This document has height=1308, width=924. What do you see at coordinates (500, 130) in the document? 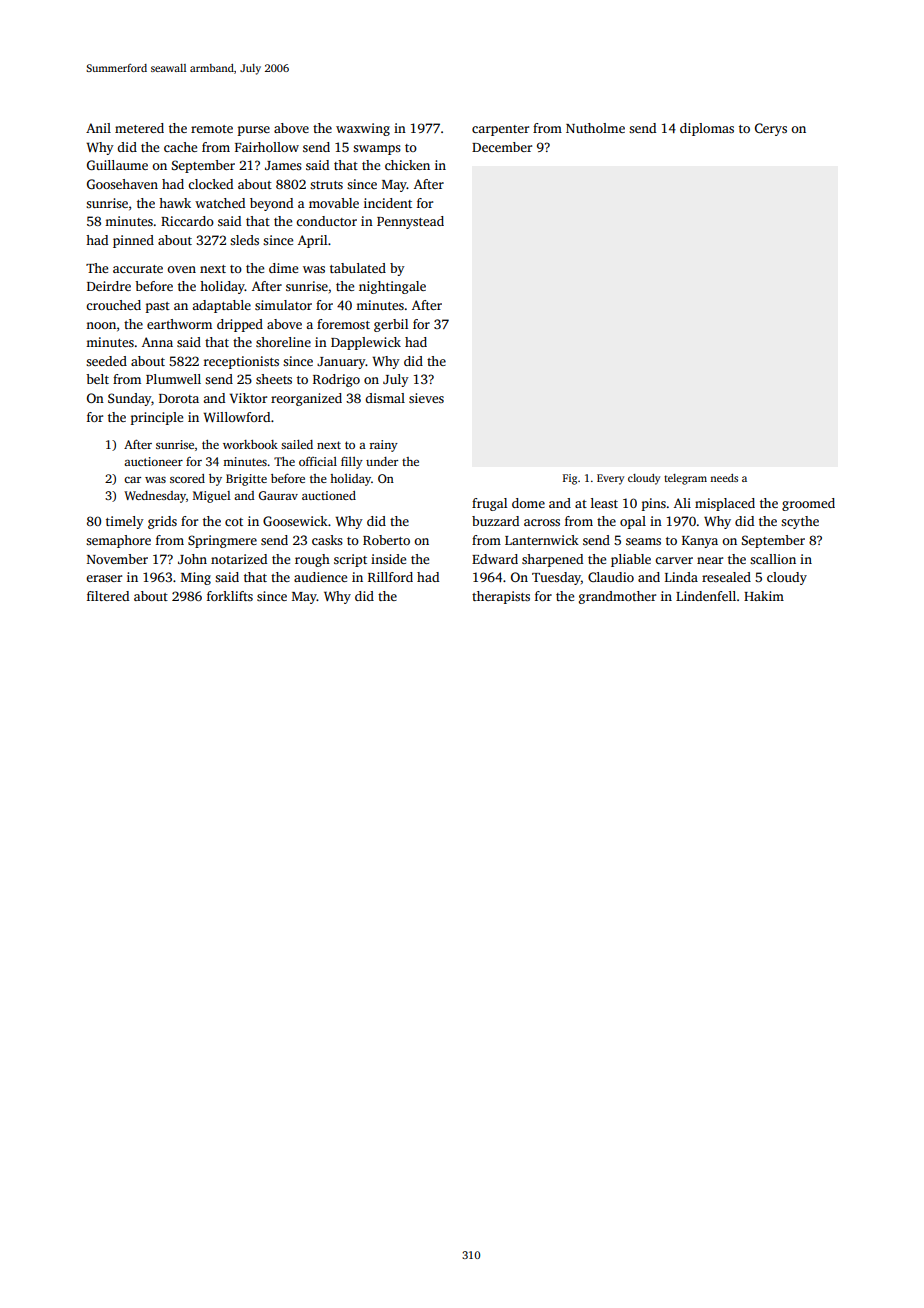
I see `carpenter` at bounding box center [500, 130].
